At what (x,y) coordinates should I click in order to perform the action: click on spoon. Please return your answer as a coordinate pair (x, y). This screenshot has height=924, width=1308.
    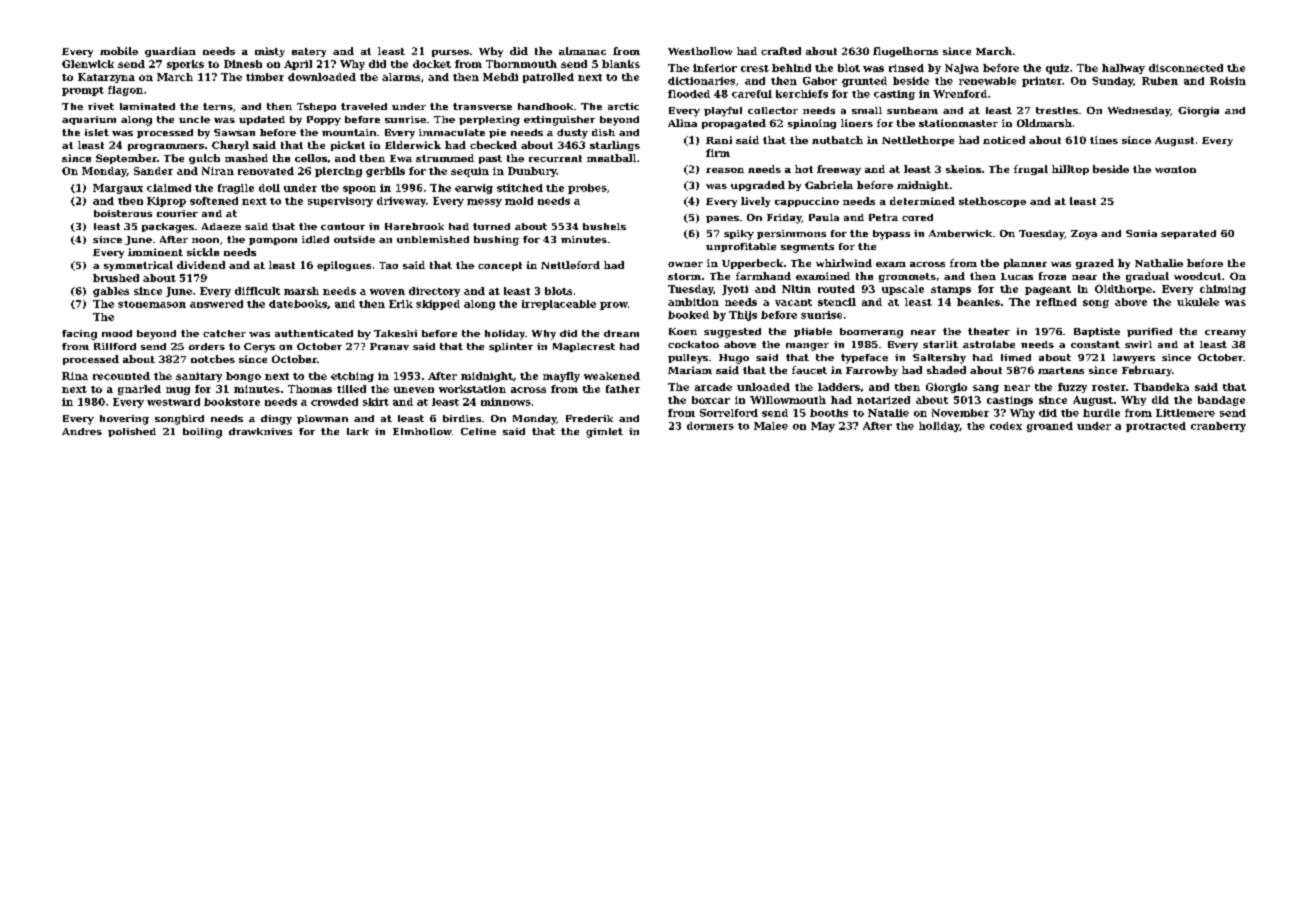
    Looking at the image, I should click on (359, 190).
